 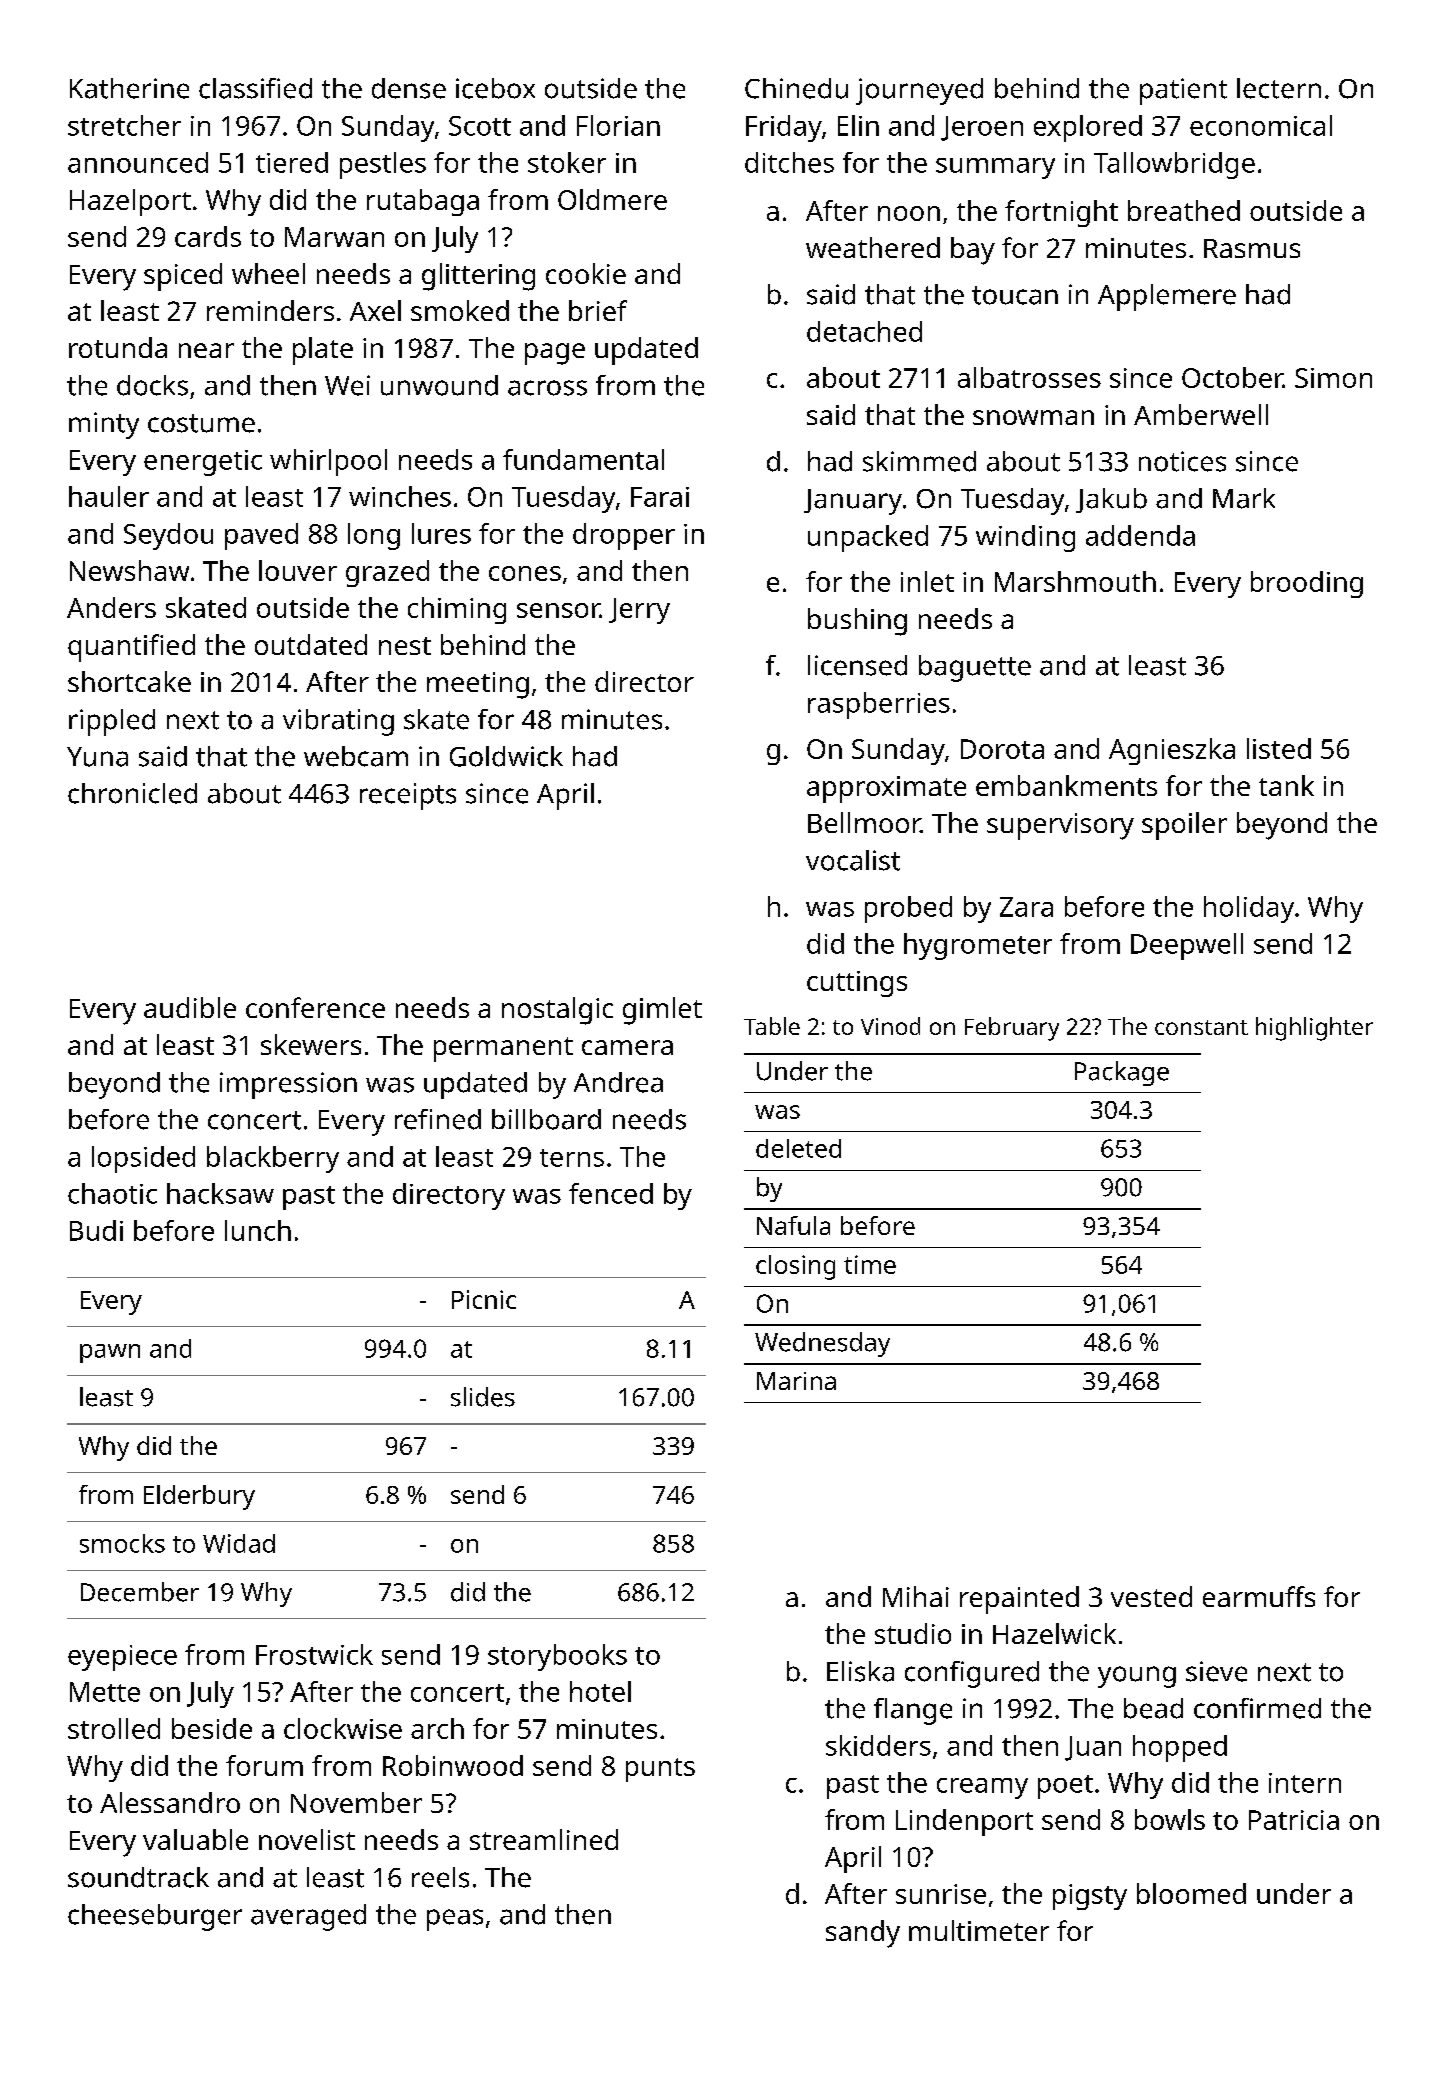 I want to click on Hazelport, so click(x=130, y=202).
